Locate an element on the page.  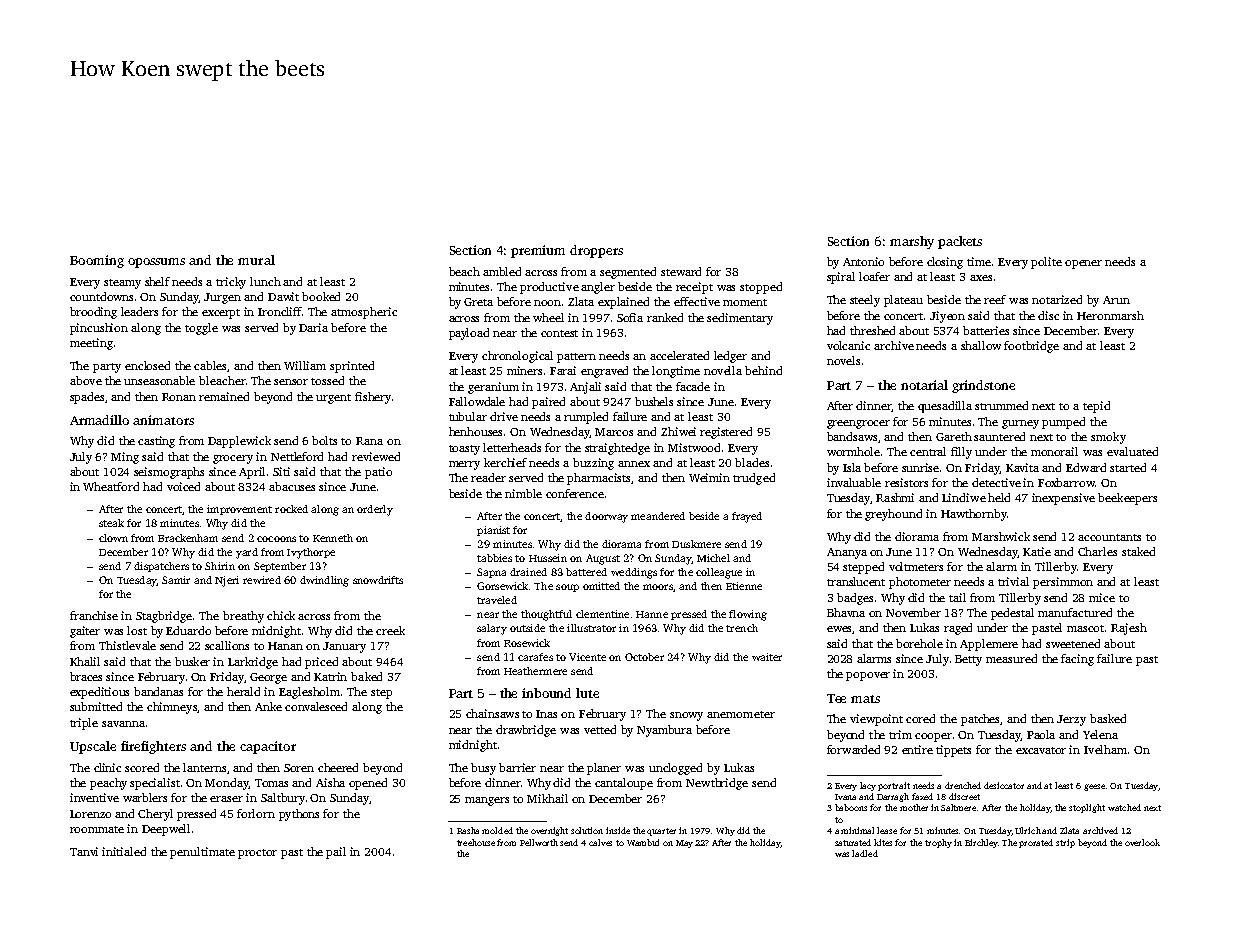
basked is located at coordinates (1108, 718).
